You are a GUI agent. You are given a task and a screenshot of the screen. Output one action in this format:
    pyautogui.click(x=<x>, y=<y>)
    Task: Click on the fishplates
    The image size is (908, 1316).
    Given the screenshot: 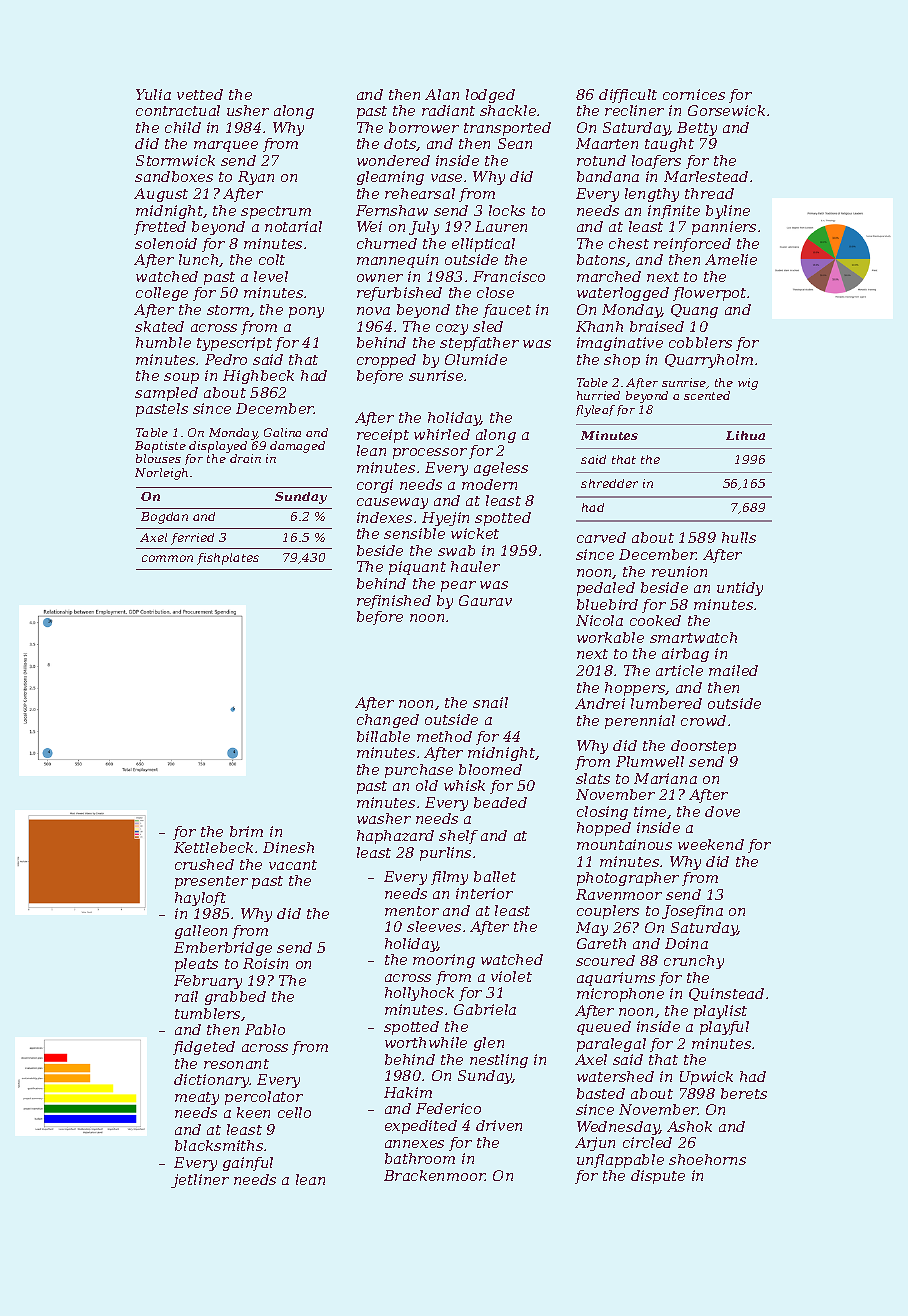 What is the action you would take?
    pyautogui.click(x=228, y=559)
